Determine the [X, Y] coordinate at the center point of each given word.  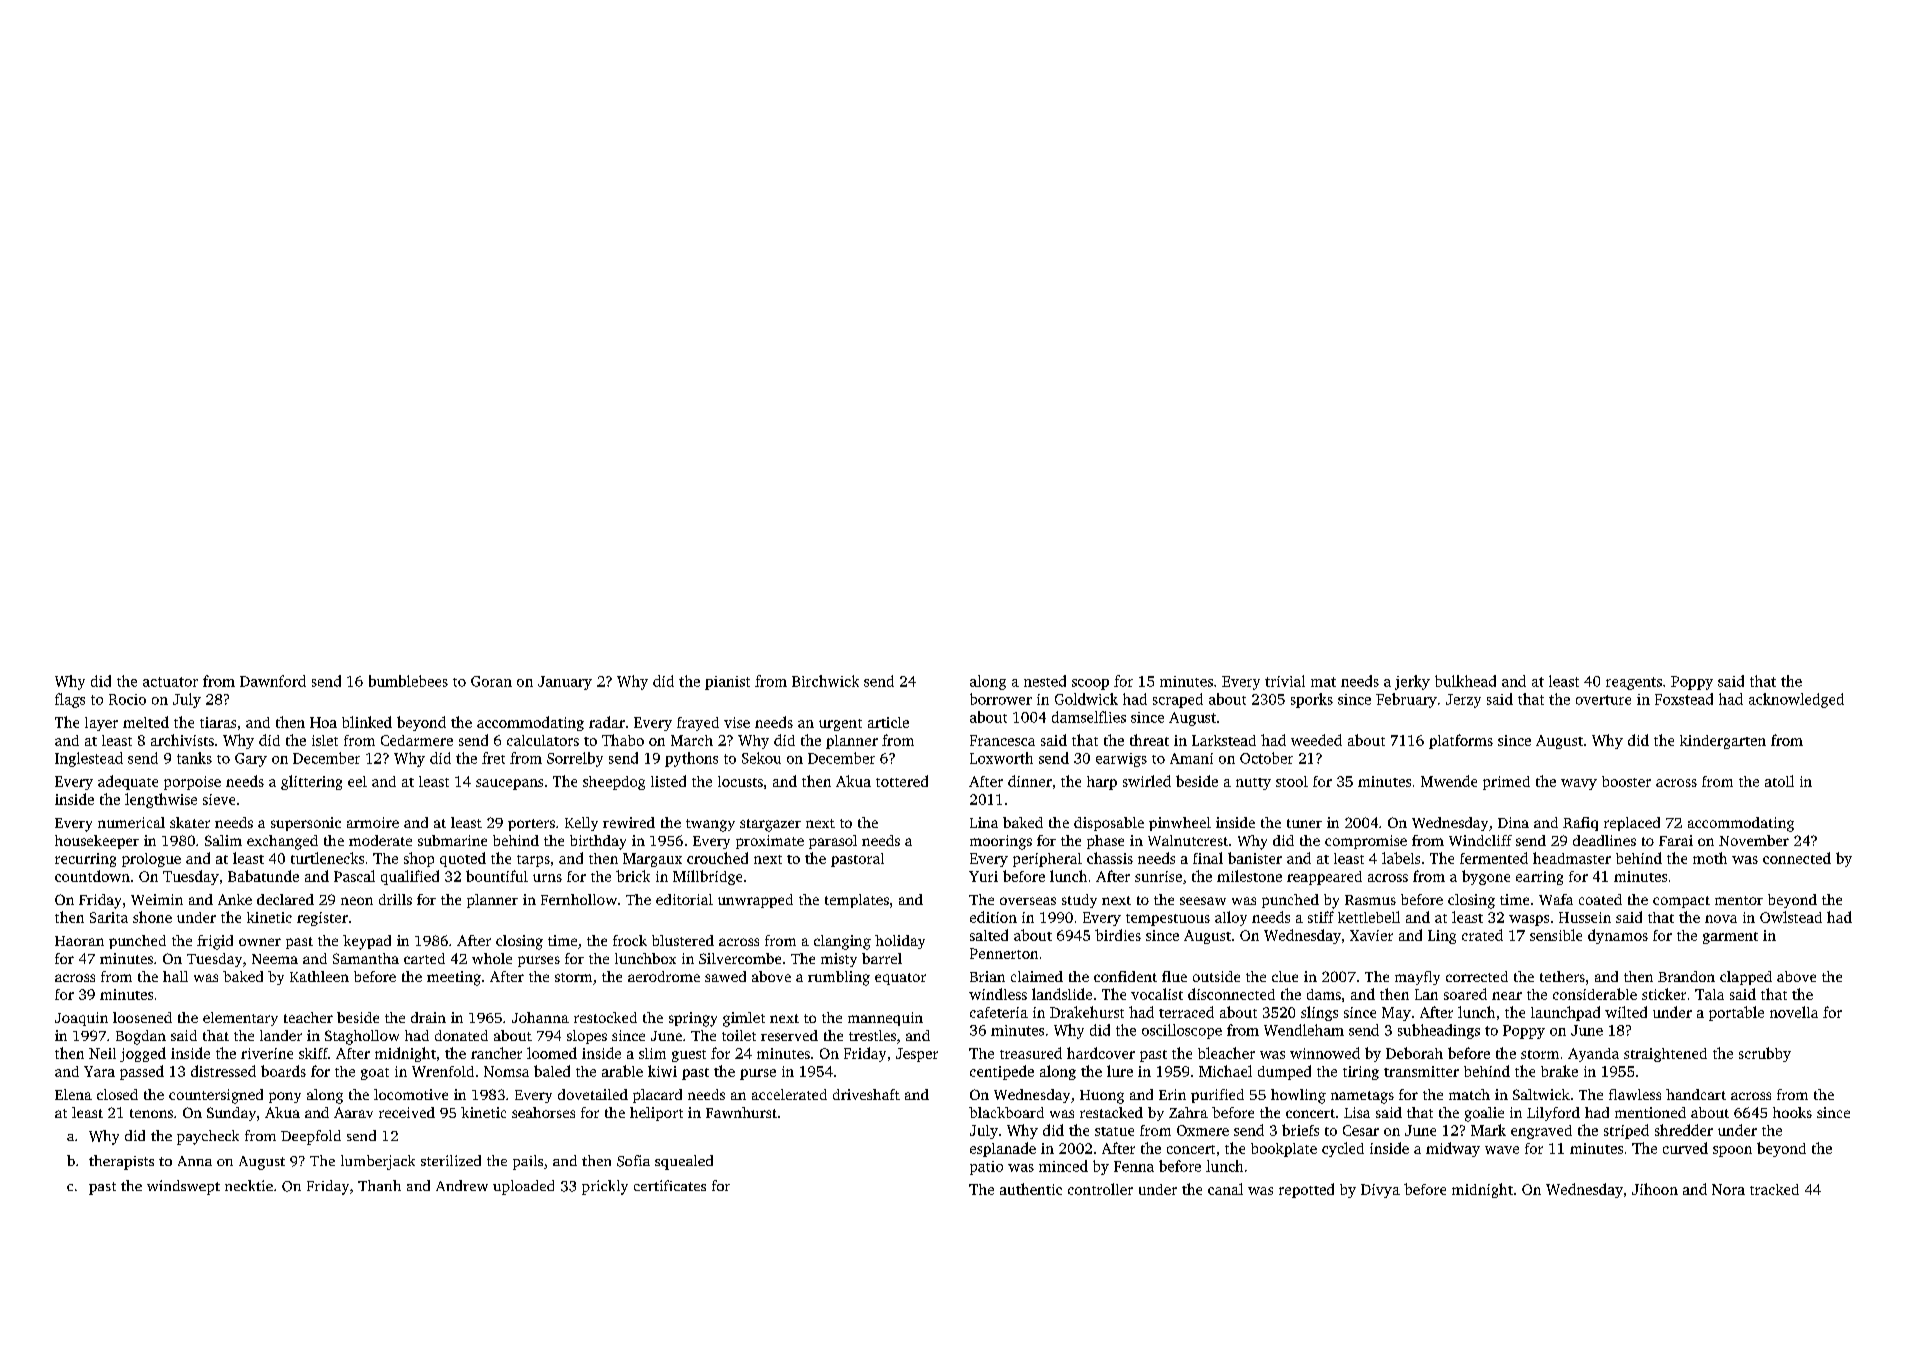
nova [1721, 919]
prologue [151, 860]
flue [1174, 976]
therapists [121, 1162]
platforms [1461, 741]
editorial [684, 899]
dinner [1030, 781]
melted [146, 722]
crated [1482, 935]
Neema [275, 959]
